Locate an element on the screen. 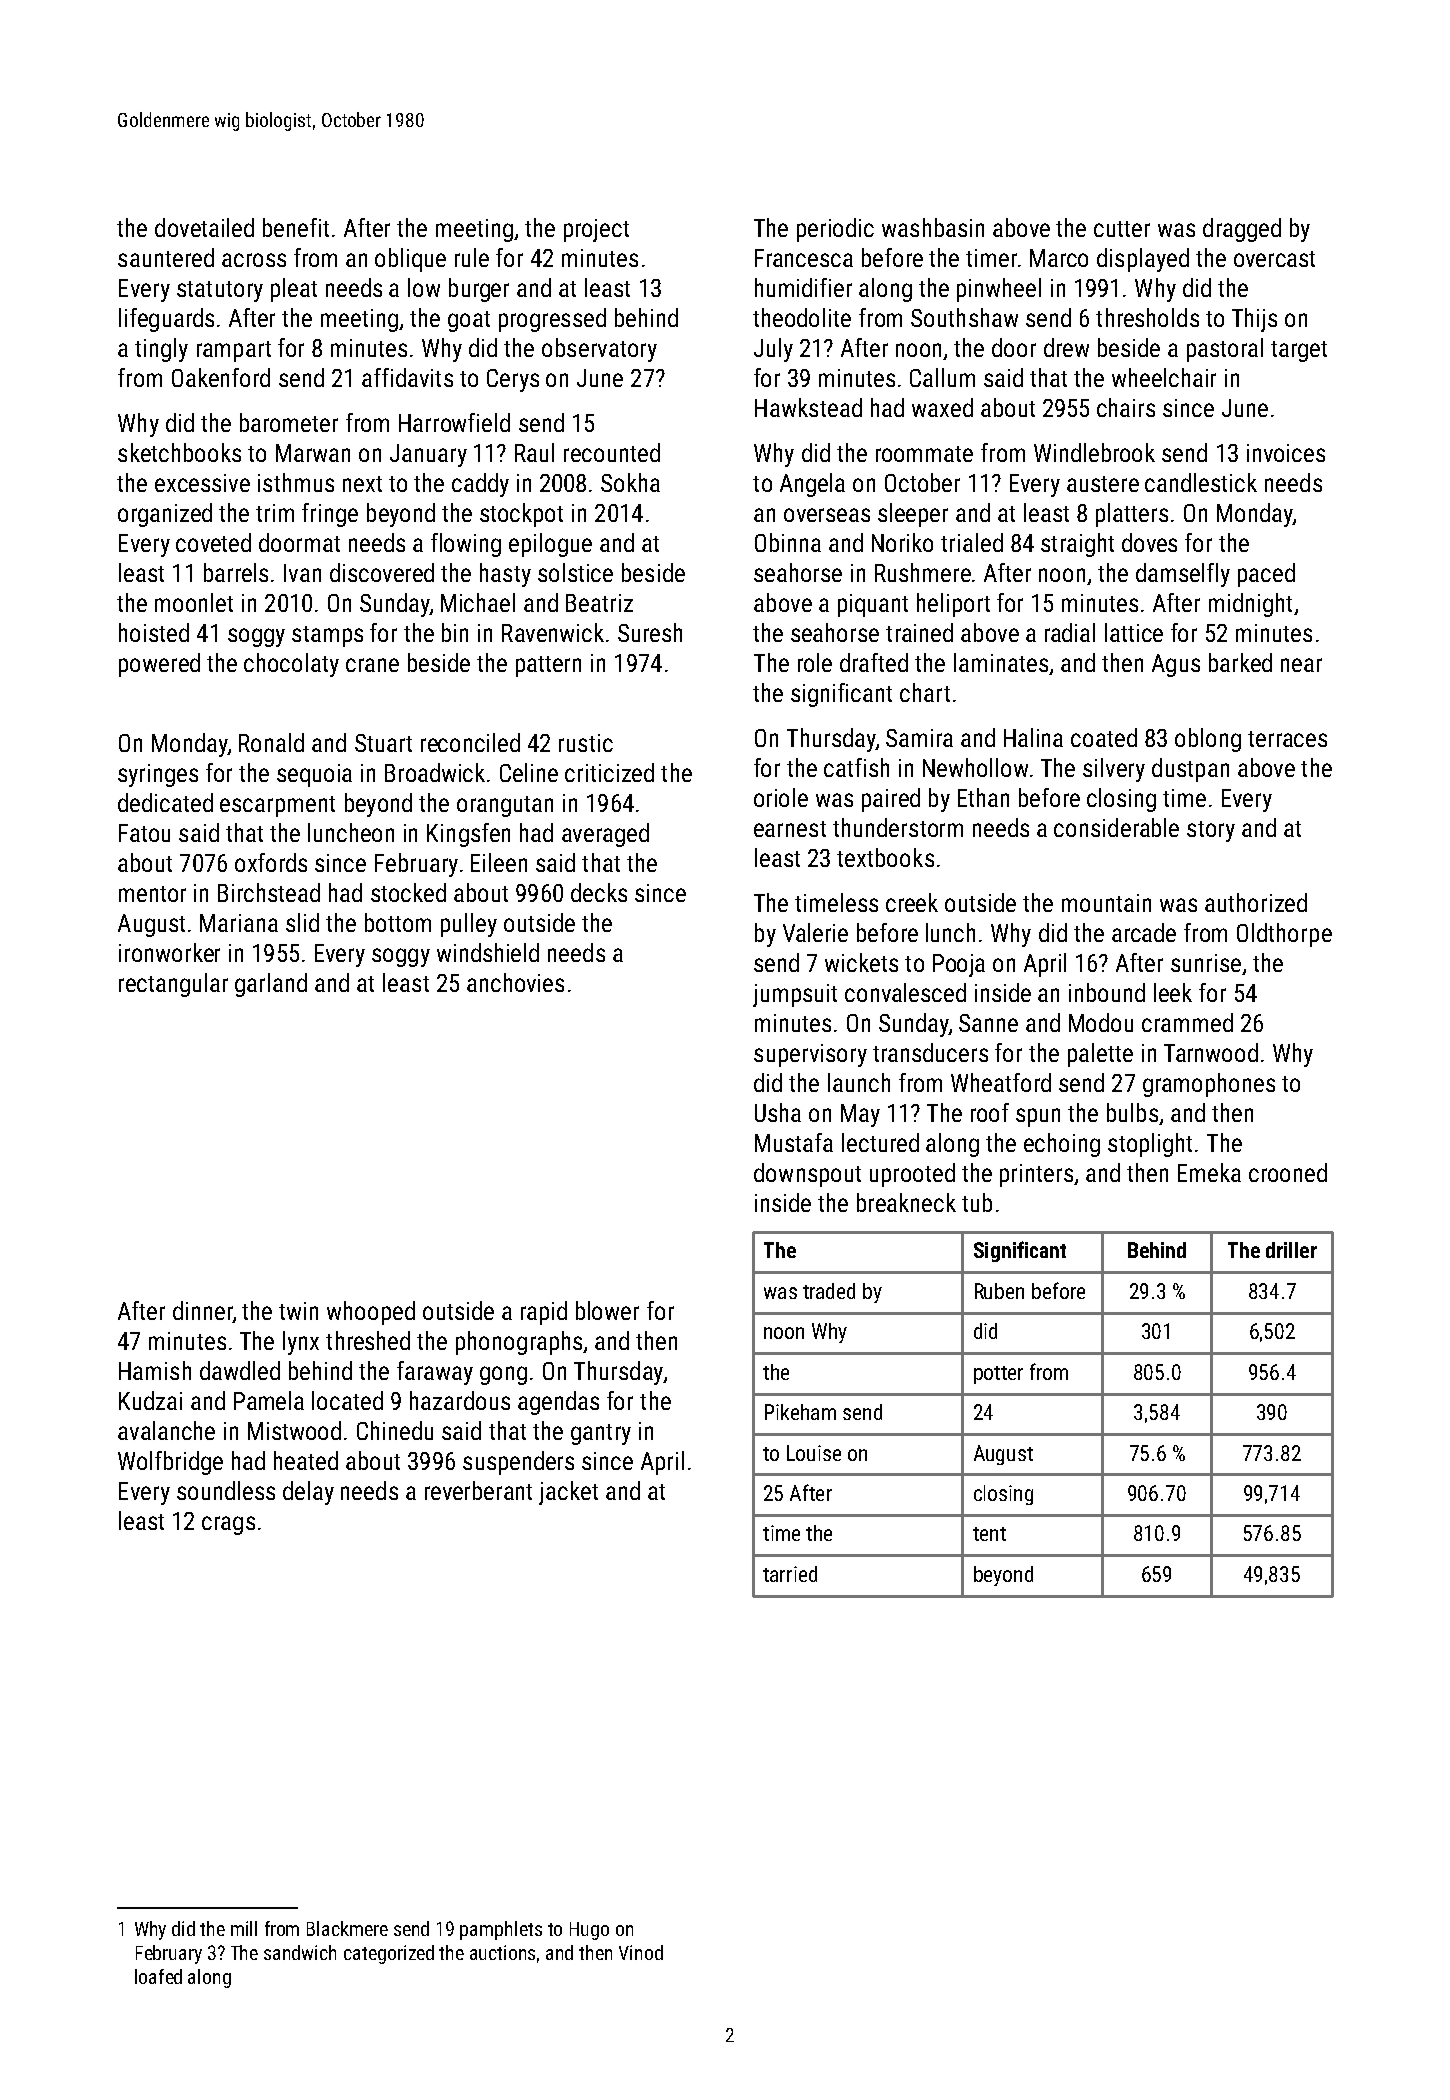 This screenshot has width=1450, height=2100. periodic is located at coordinates (835, 230).
